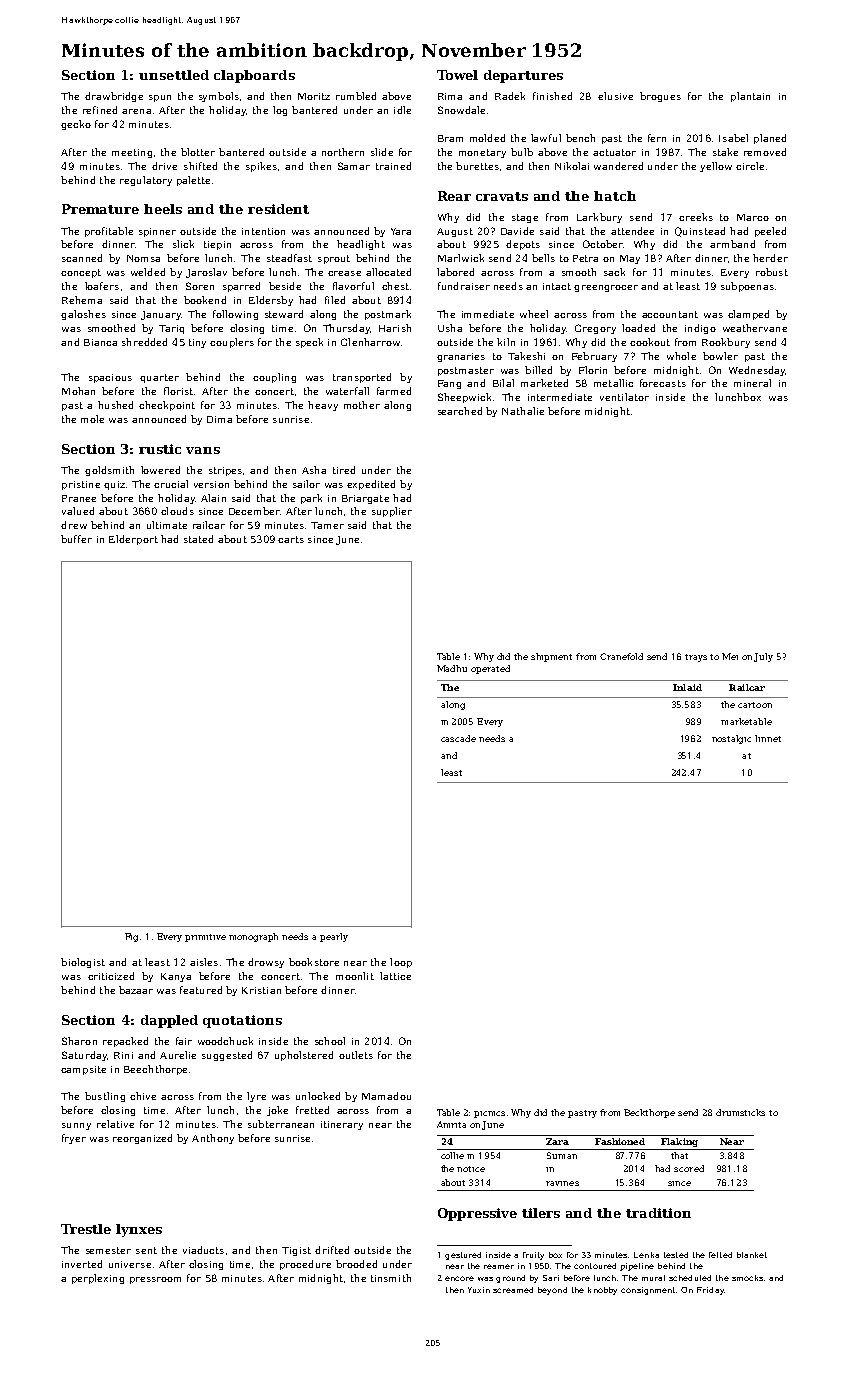  I want to click on brogues, so click(660, 97).
